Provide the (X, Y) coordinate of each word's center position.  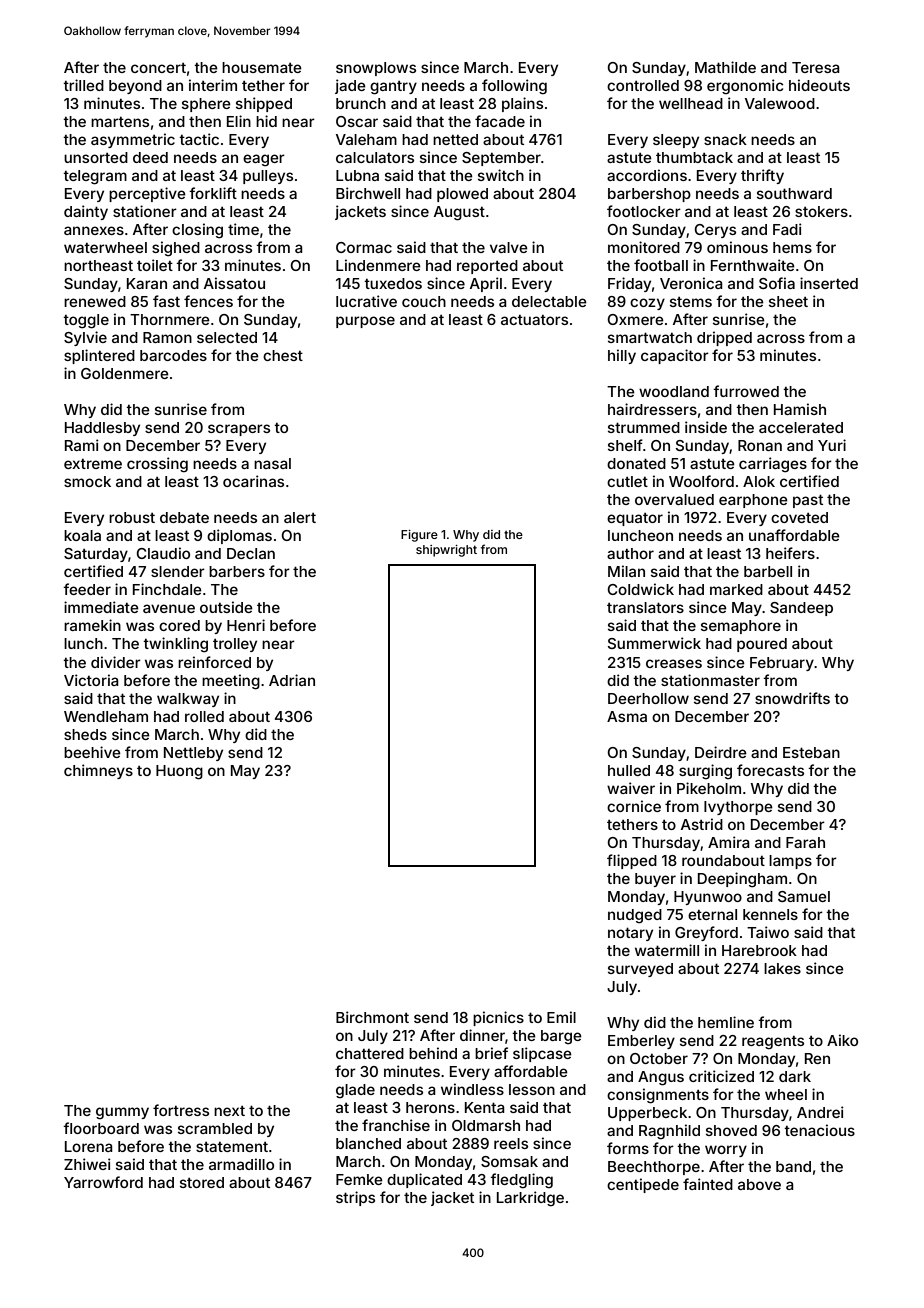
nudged (635, 916)
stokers (821, 211)
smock (87, 481)
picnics (498, 1018)
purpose (365, 322)
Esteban (811, 752)
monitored (644, 247)
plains (522, 104)
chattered (370, 1053)
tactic (199, 139)
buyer (655, 880)
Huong (179, 772)
